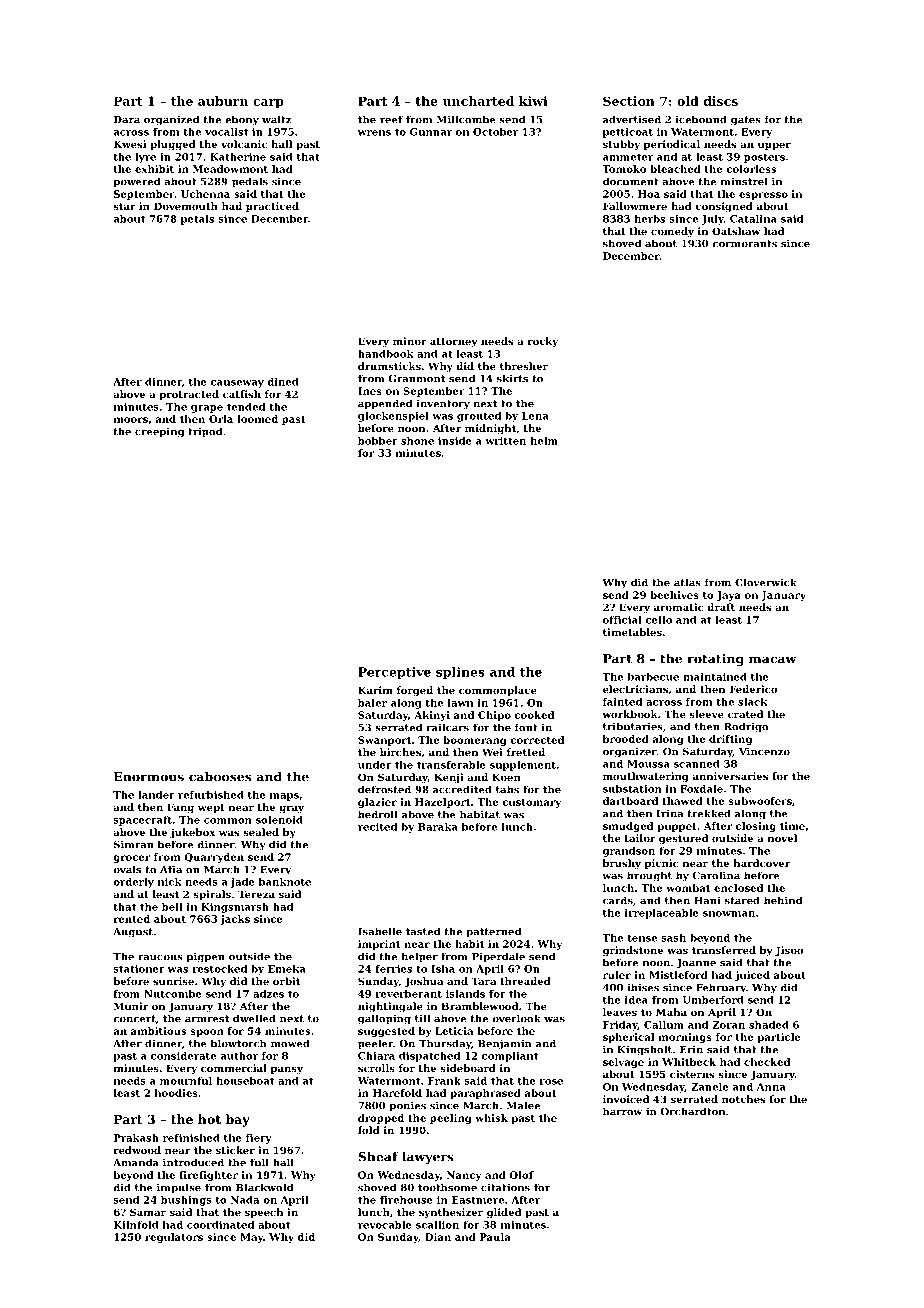  Describe the element at coordinates (622, 702) in the page. I see `fainted` at that location.
